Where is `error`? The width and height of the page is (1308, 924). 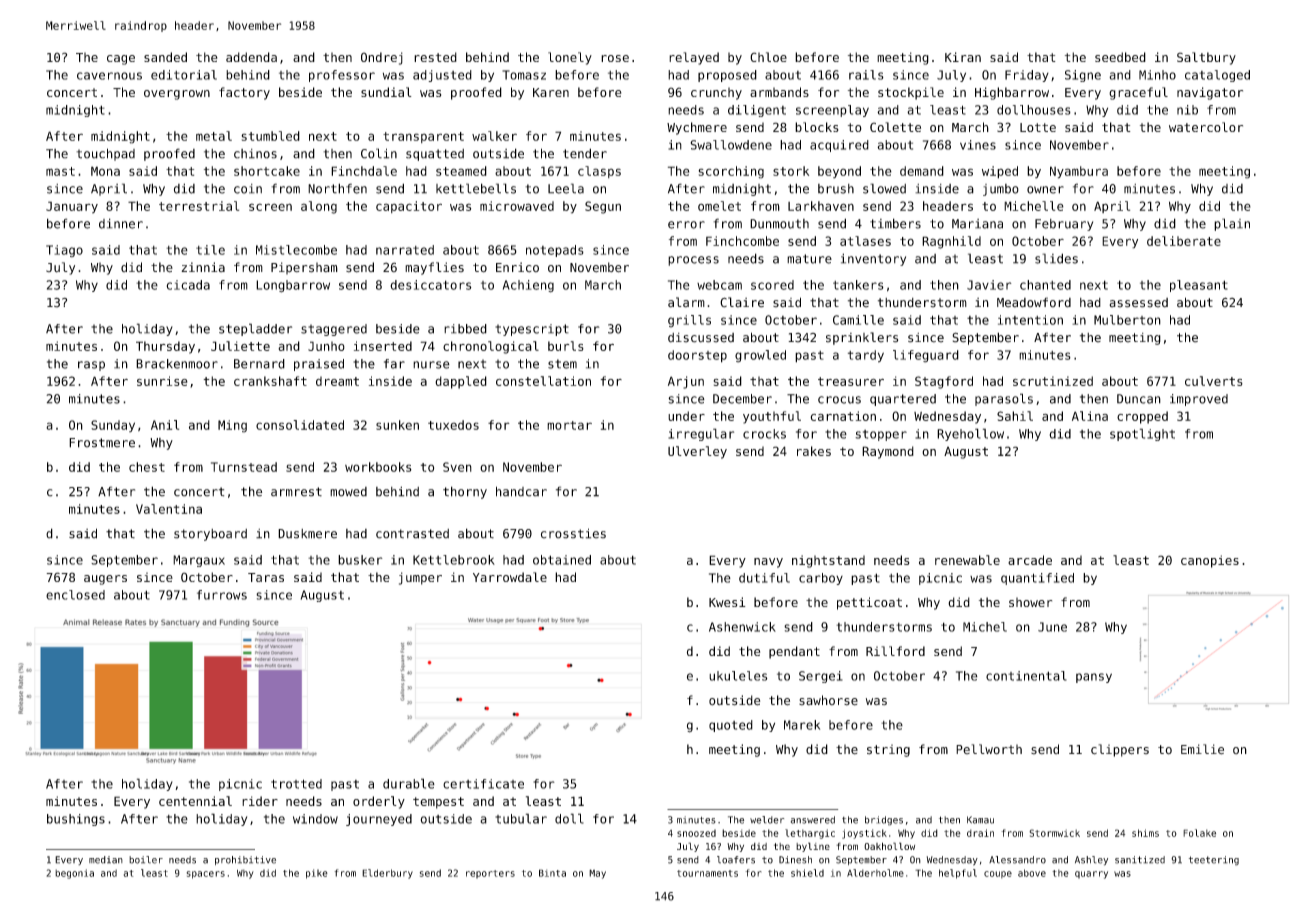
error is located at coordinates (686, 225).
